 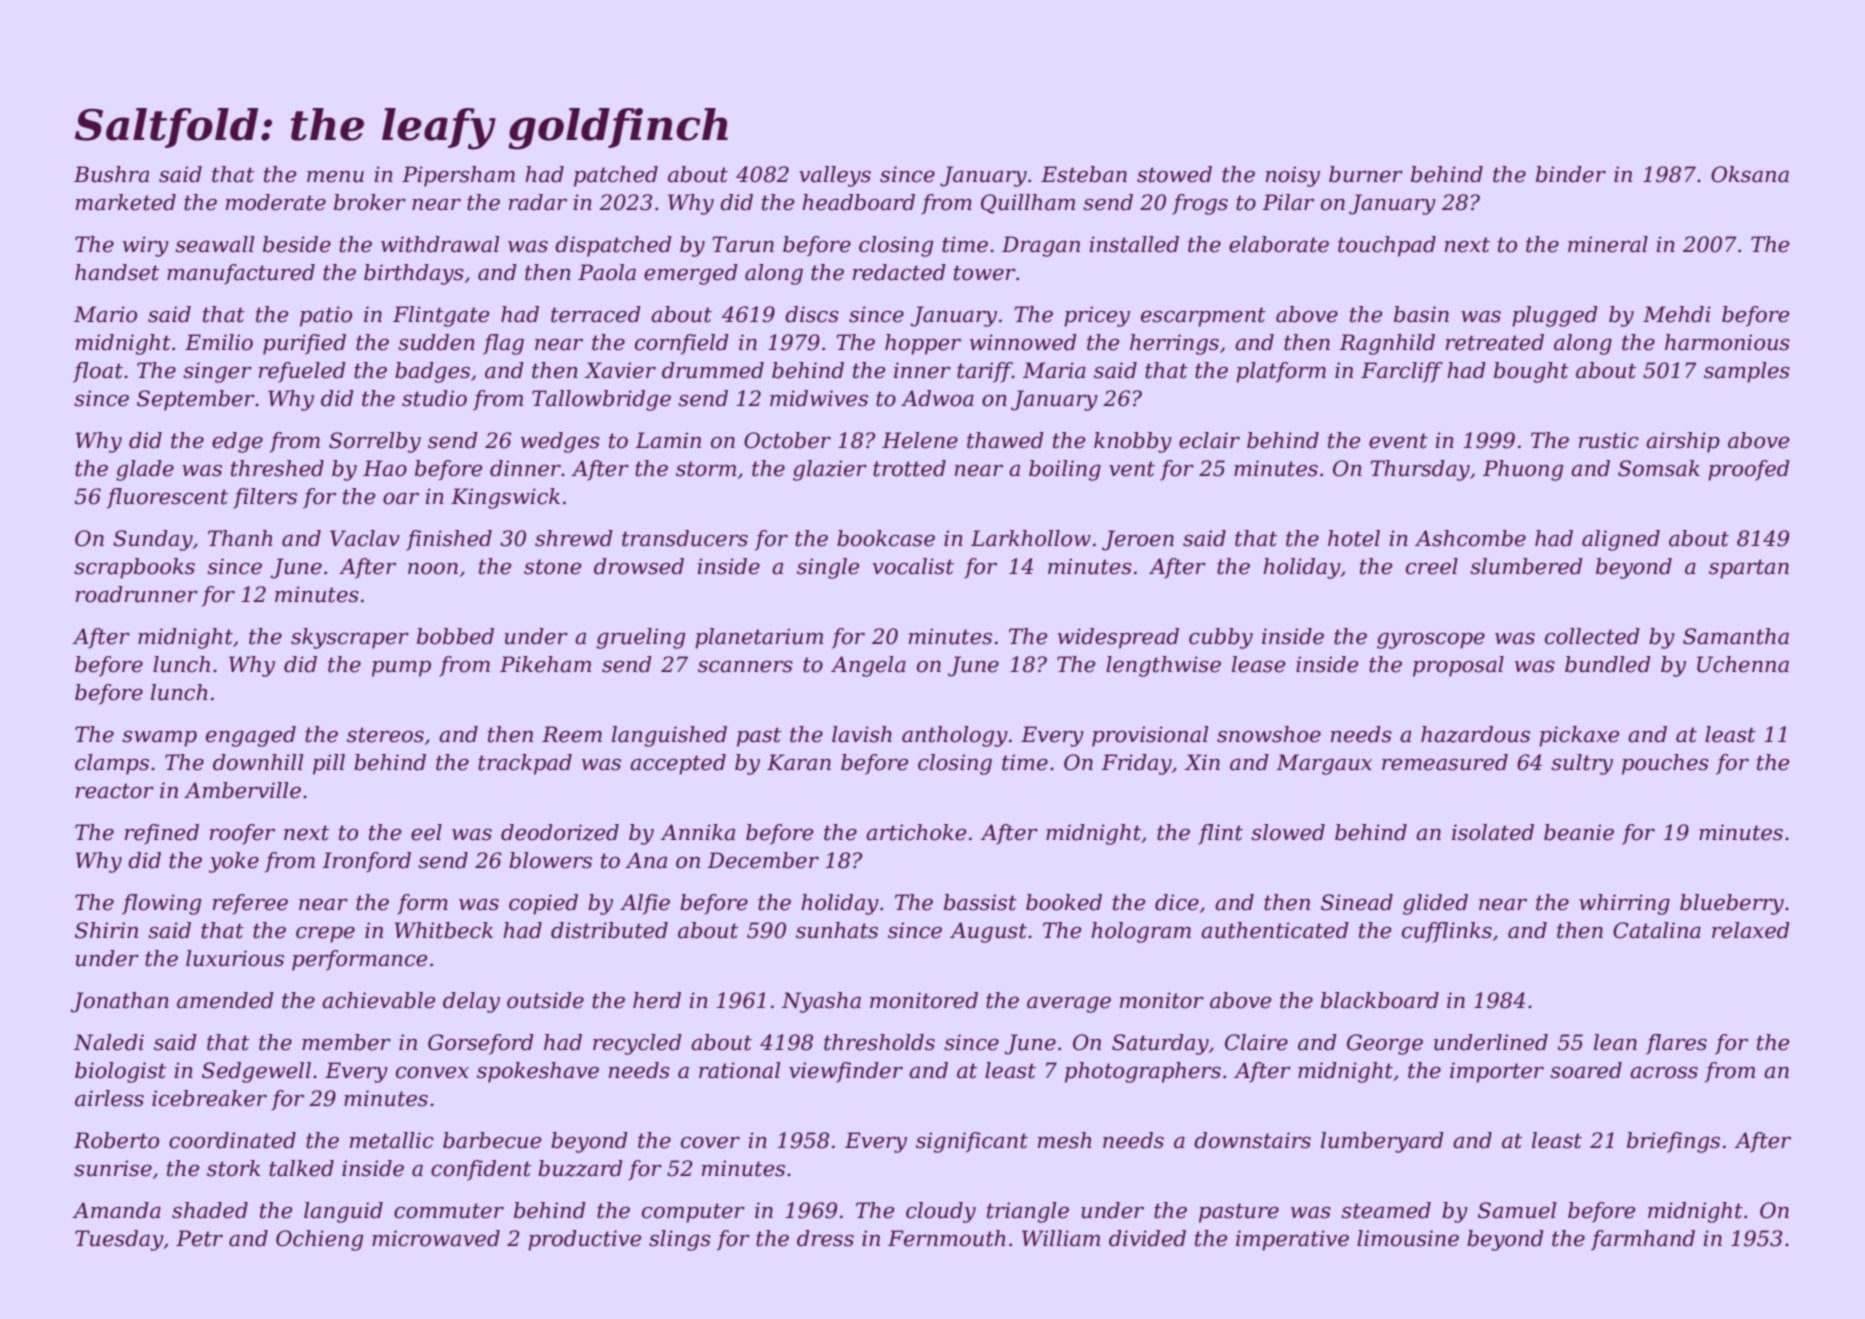 What do you see at coordinates (835, 176) in the screenshot?
I see `valleys` at bounding box center [835, 176].
